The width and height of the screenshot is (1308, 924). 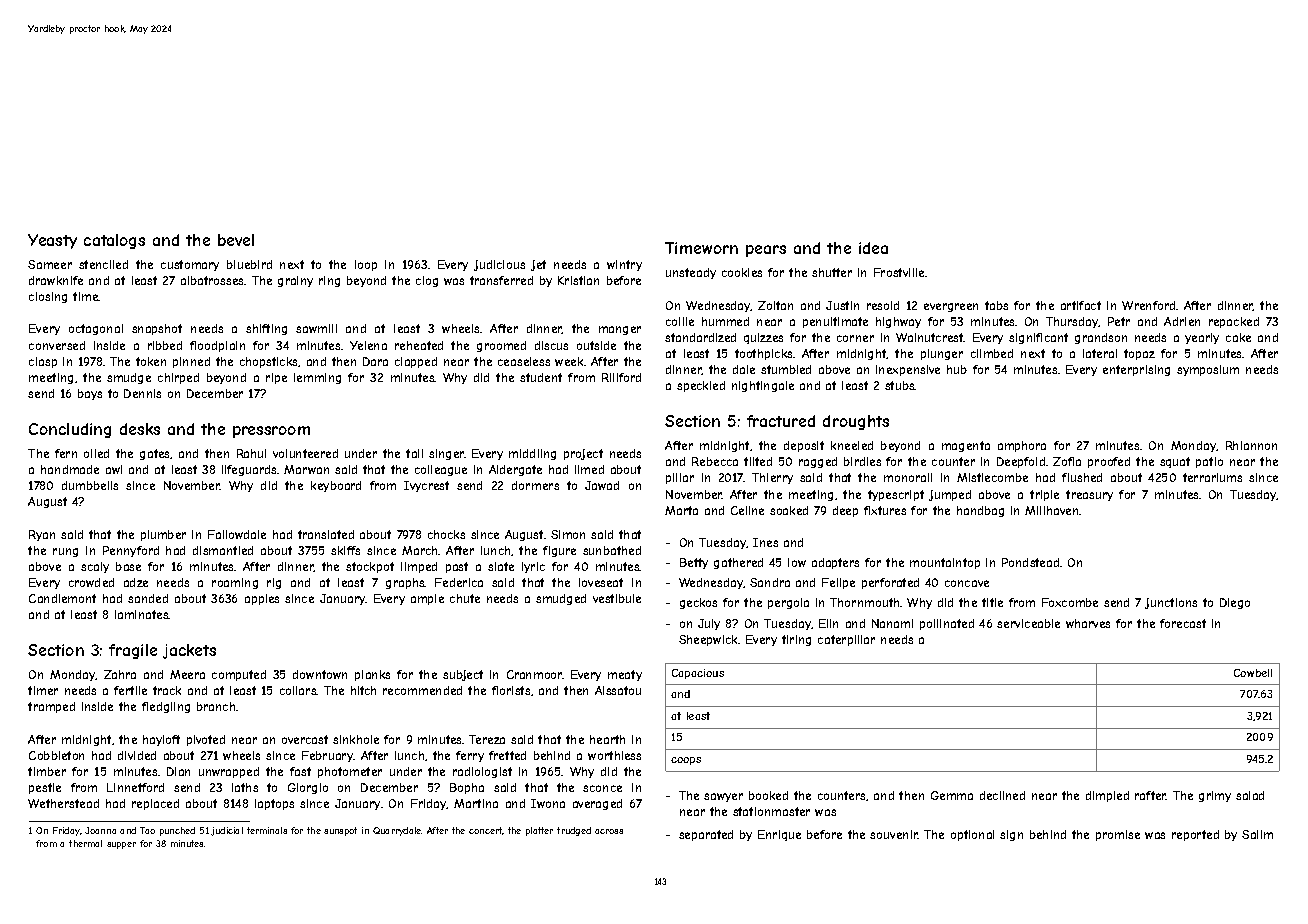 What do you see at coordinates (698, 674) in the screenshot?
I see `Capacious` at bounding box center [698, 674].
